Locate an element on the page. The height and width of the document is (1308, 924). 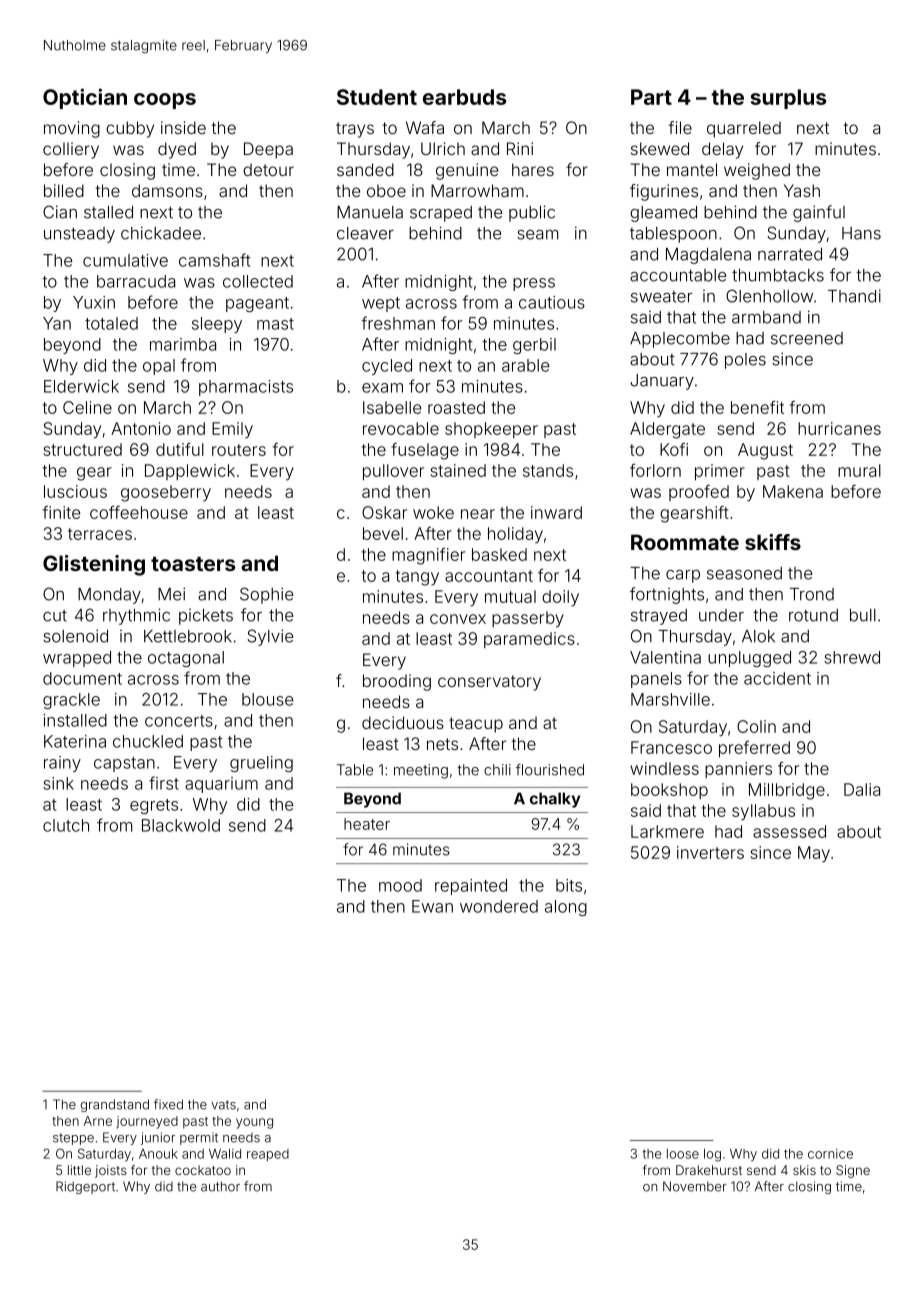
detour is located at coordinates (268, 169).
